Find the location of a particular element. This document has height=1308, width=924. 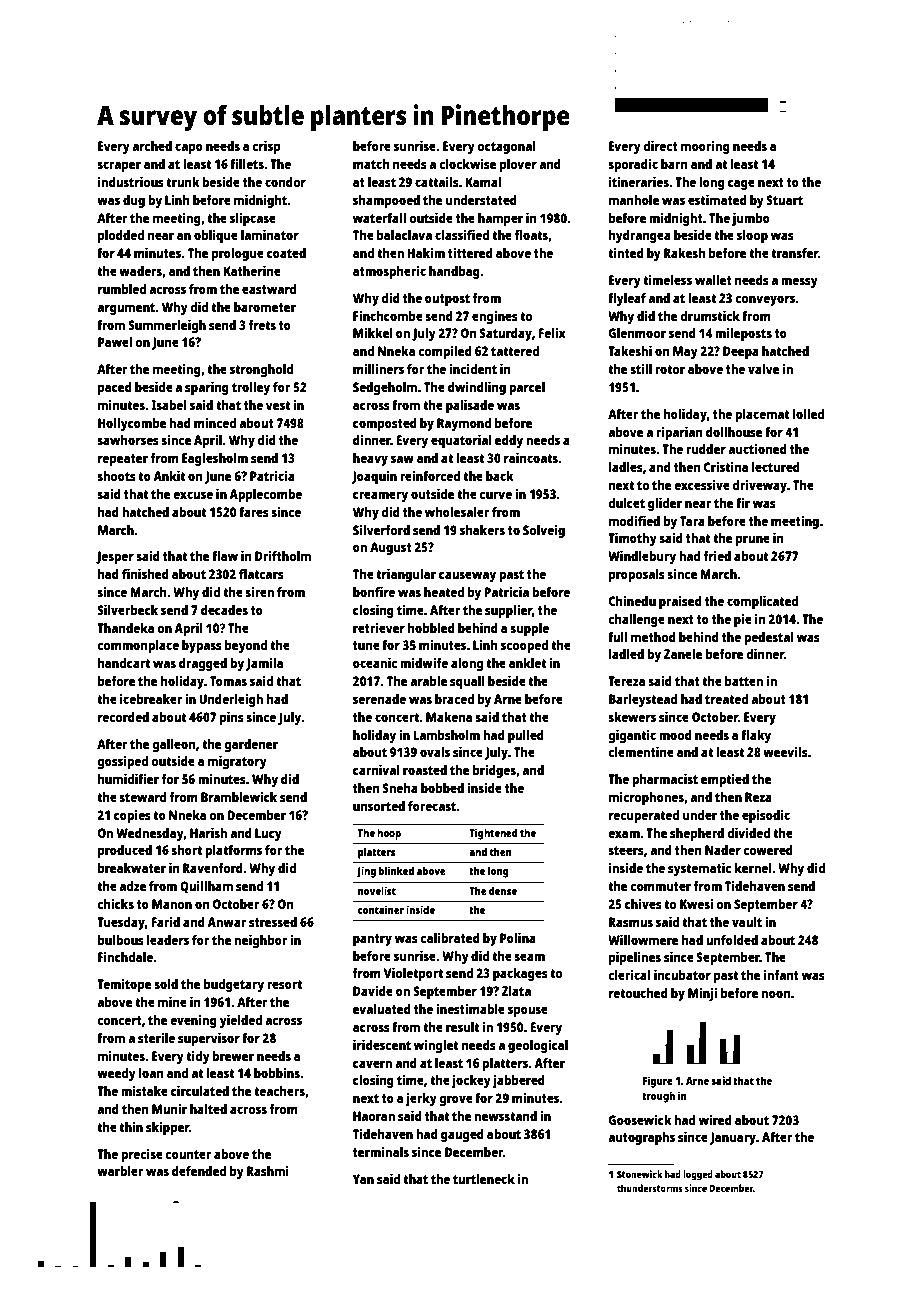

Lucy is located at coordinates (268, 834).
